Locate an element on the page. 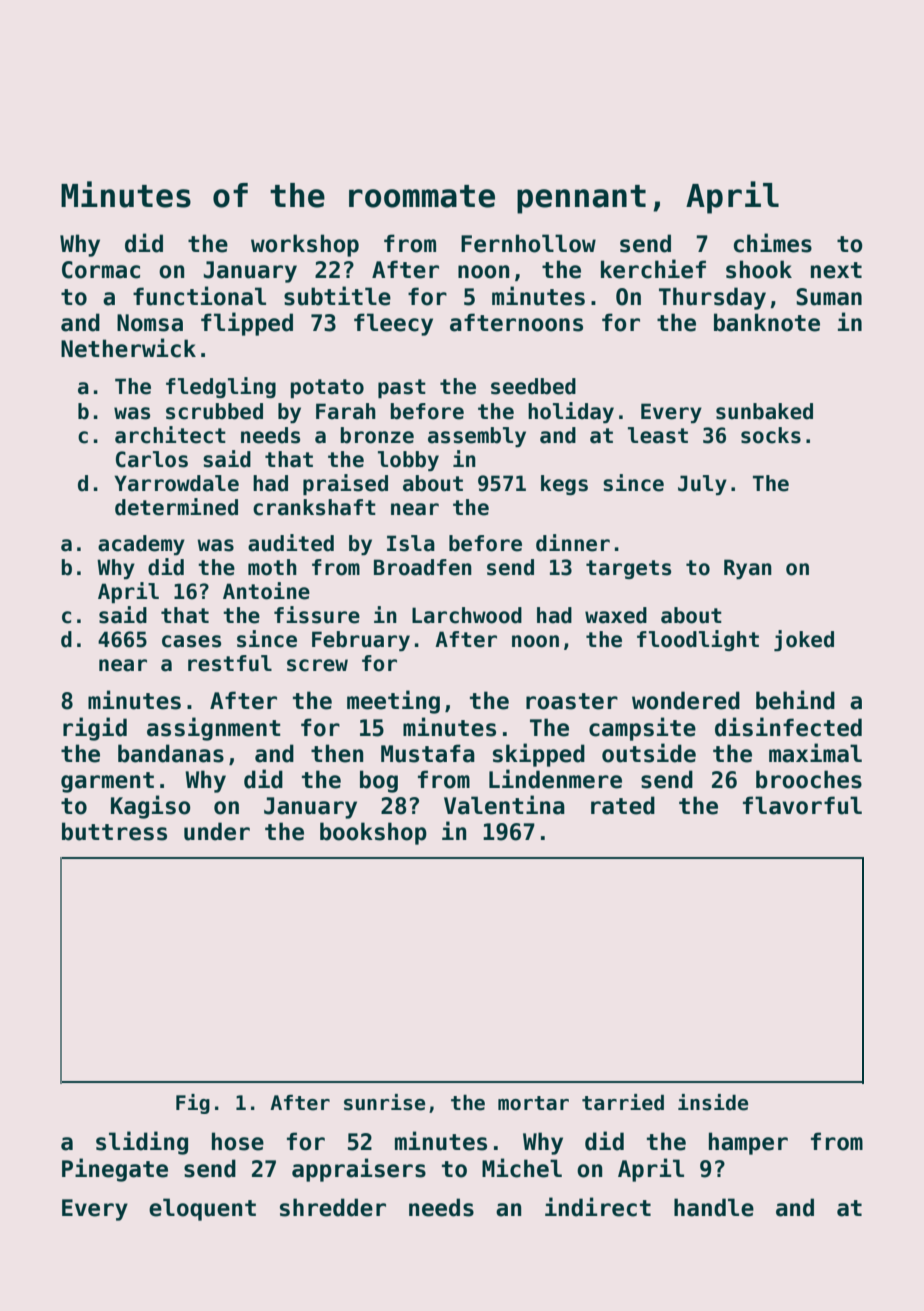 The width and height of the document is (924, 1311). sunrise is located at coordinates (384, 1102).
